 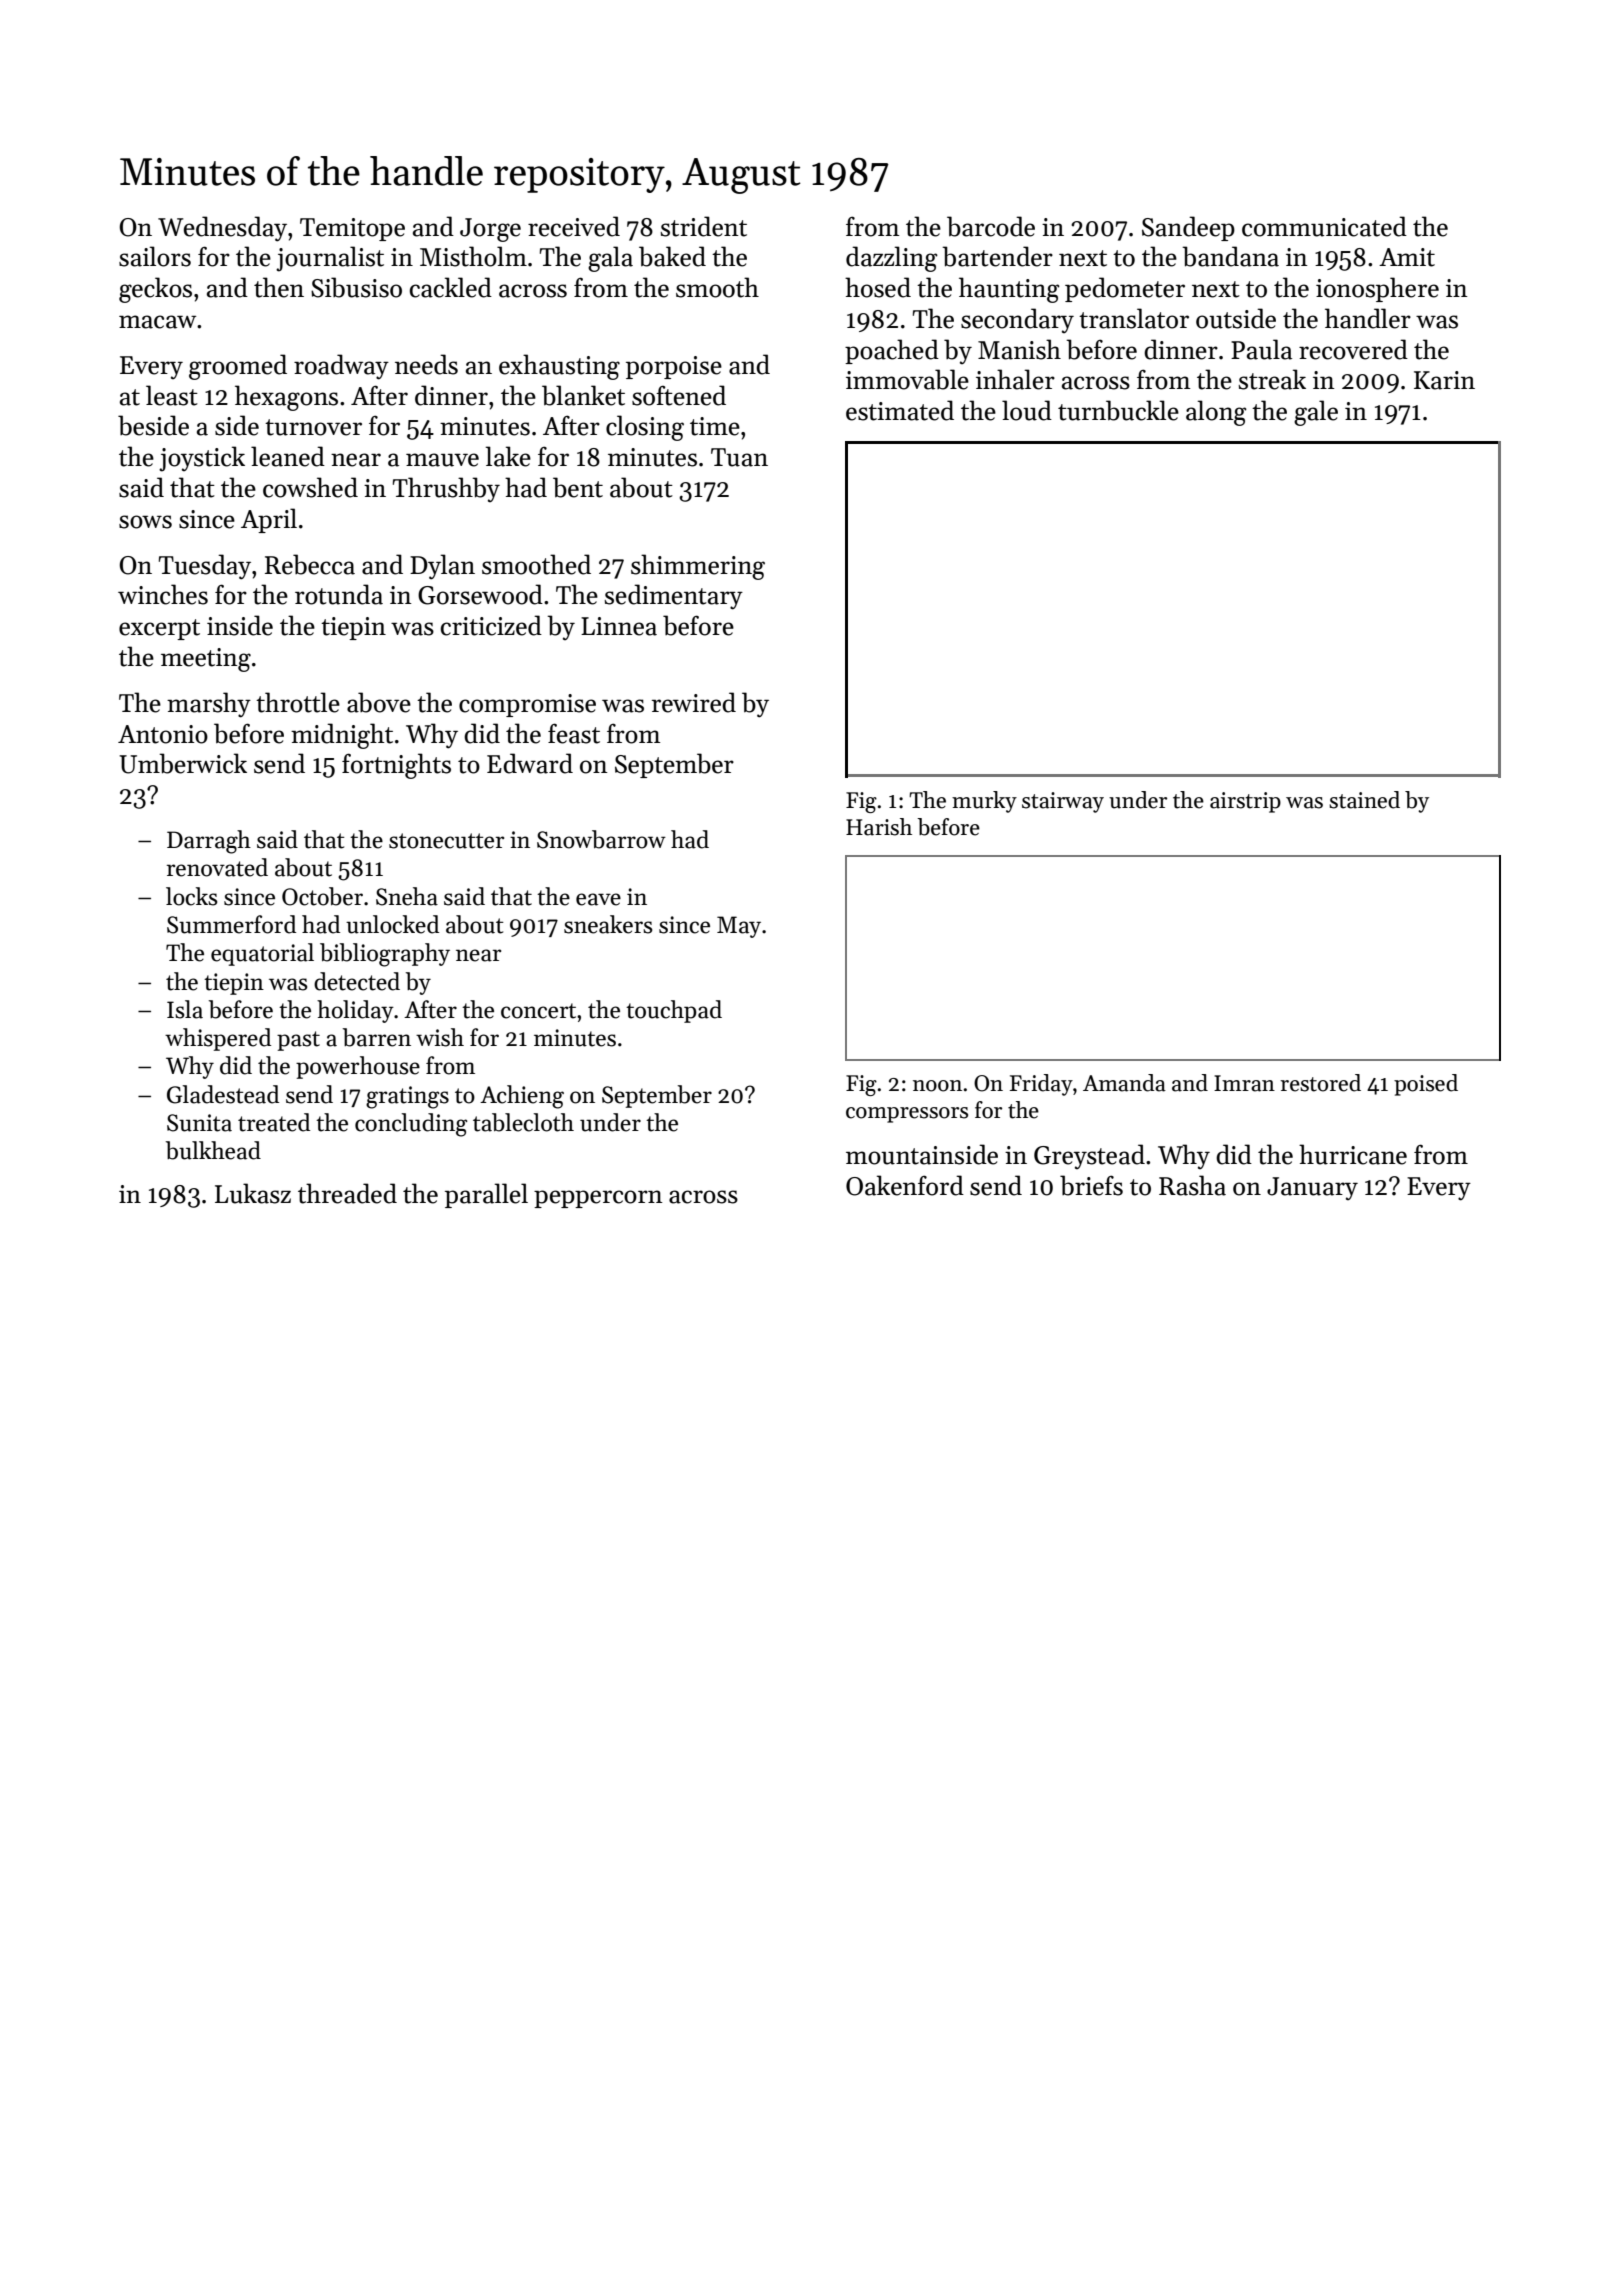 What do you see at coordinates (253, 1193) in the screenshot?
I see `Lukasz` at bounding box center [253, 1193].
